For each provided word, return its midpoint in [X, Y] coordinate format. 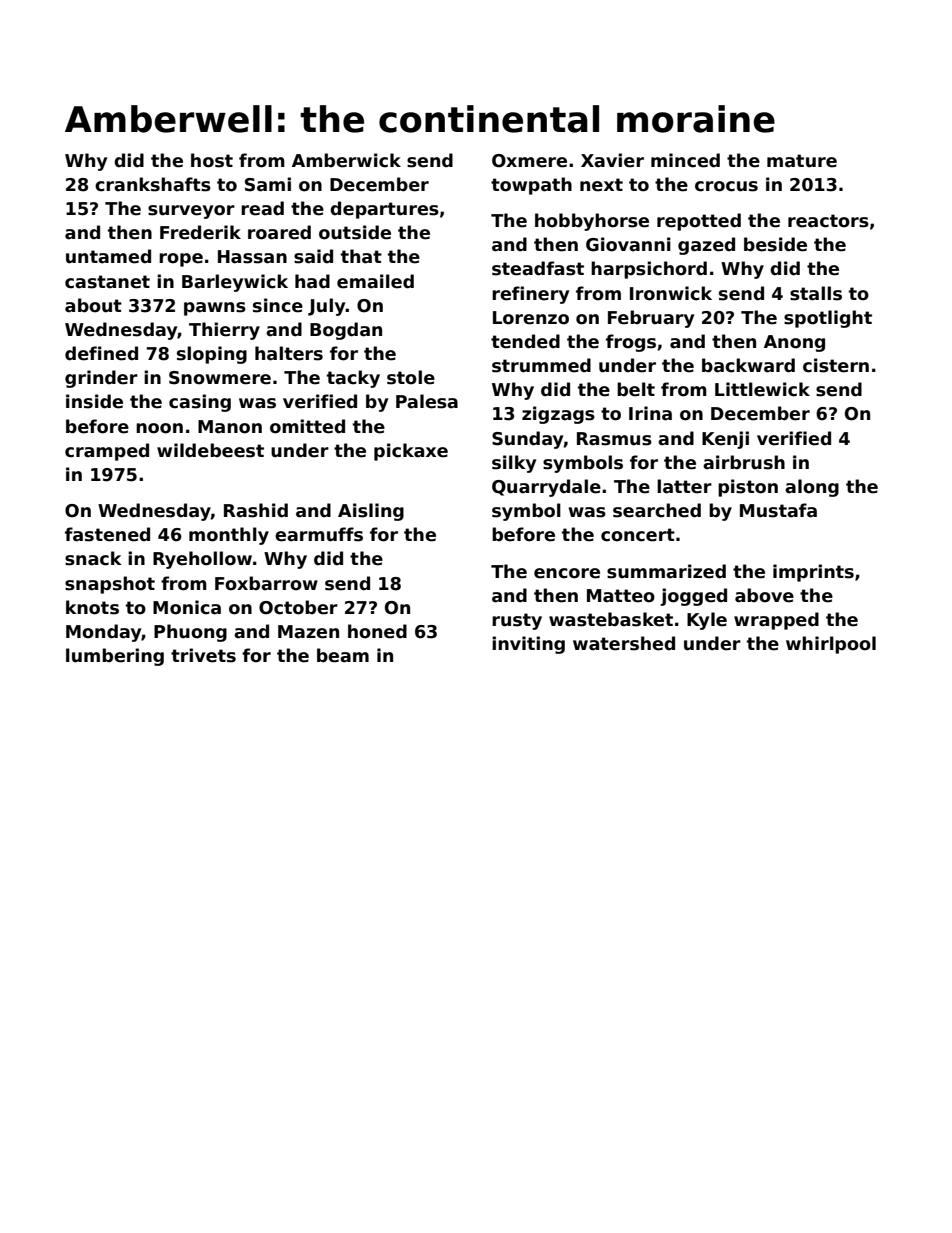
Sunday [527, 440]
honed [377, 631]
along [812, 488]
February [651, 319]
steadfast [538, 268]
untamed [108, 256]
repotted [699, 222]
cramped [107, 452]
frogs [631, 343]
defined [101, 353]
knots [92, 607]
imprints [813, 573]
